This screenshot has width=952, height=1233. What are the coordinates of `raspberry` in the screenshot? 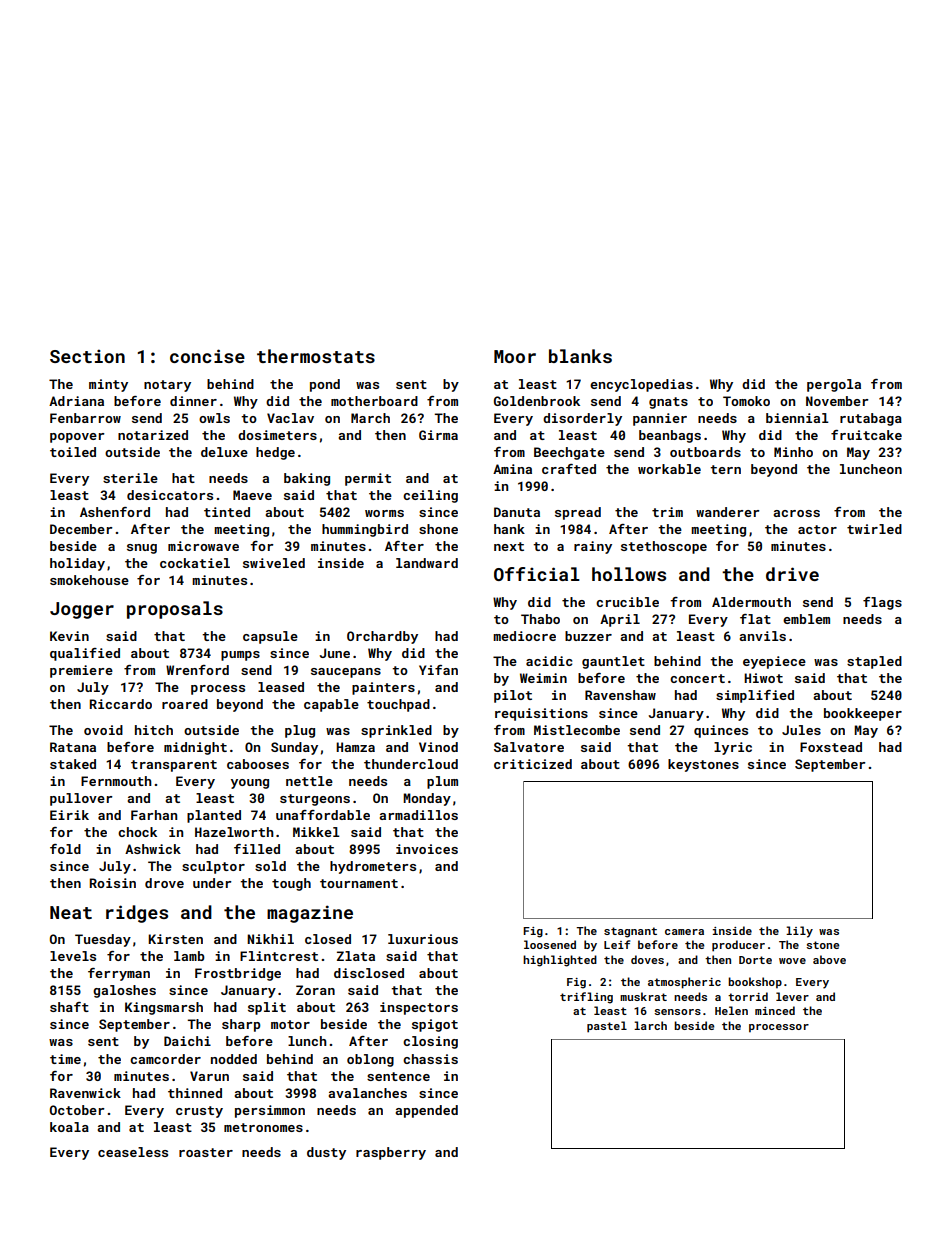 It's located at (391, 1153).
